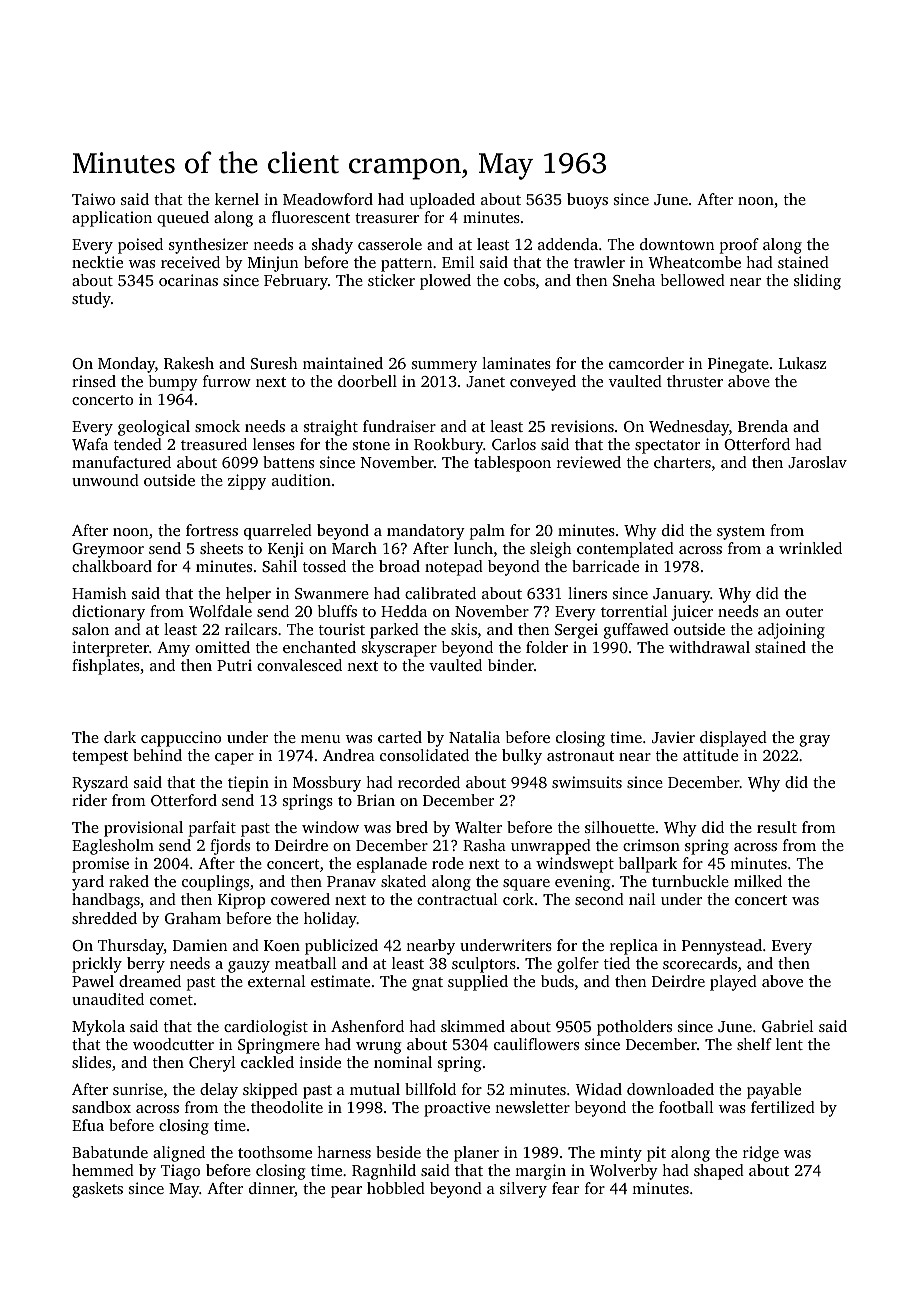 The width and height of the page is (924, 1314). Describe the element at coordinates (689, 428) in the page. I see `Wednesday` at that location.
